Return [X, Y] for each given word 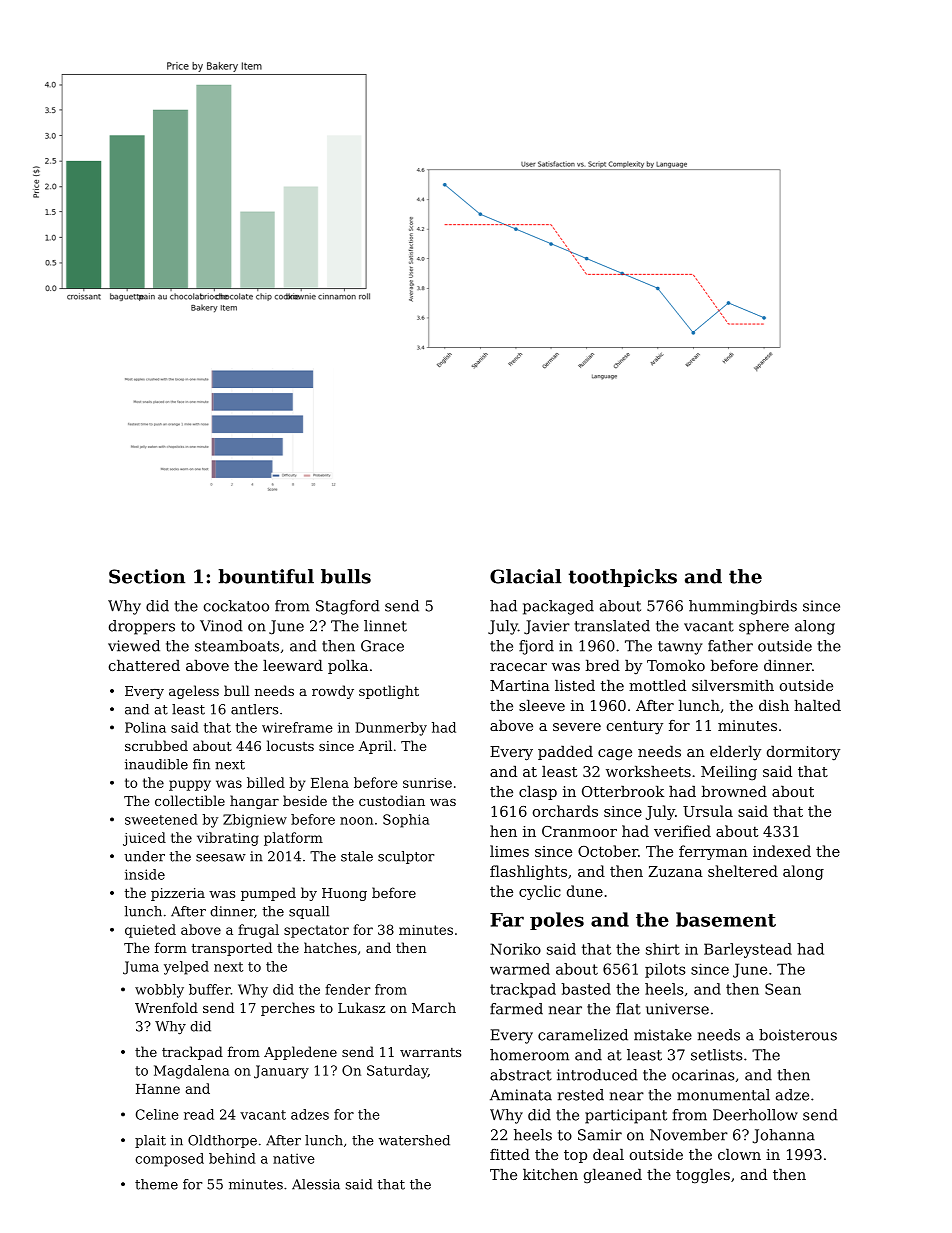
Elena [330, 782]
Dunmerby [391, 729]
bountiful [266, 576]
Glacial [526, 576]
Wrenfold [166, 1007]
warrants [430, 1052]
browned [734, 791]
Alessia [316, 1184]
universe [677, 1009]
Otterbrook [623, 791]
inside [145, 874]
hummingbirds [743, 607]
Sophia [406, 821]
